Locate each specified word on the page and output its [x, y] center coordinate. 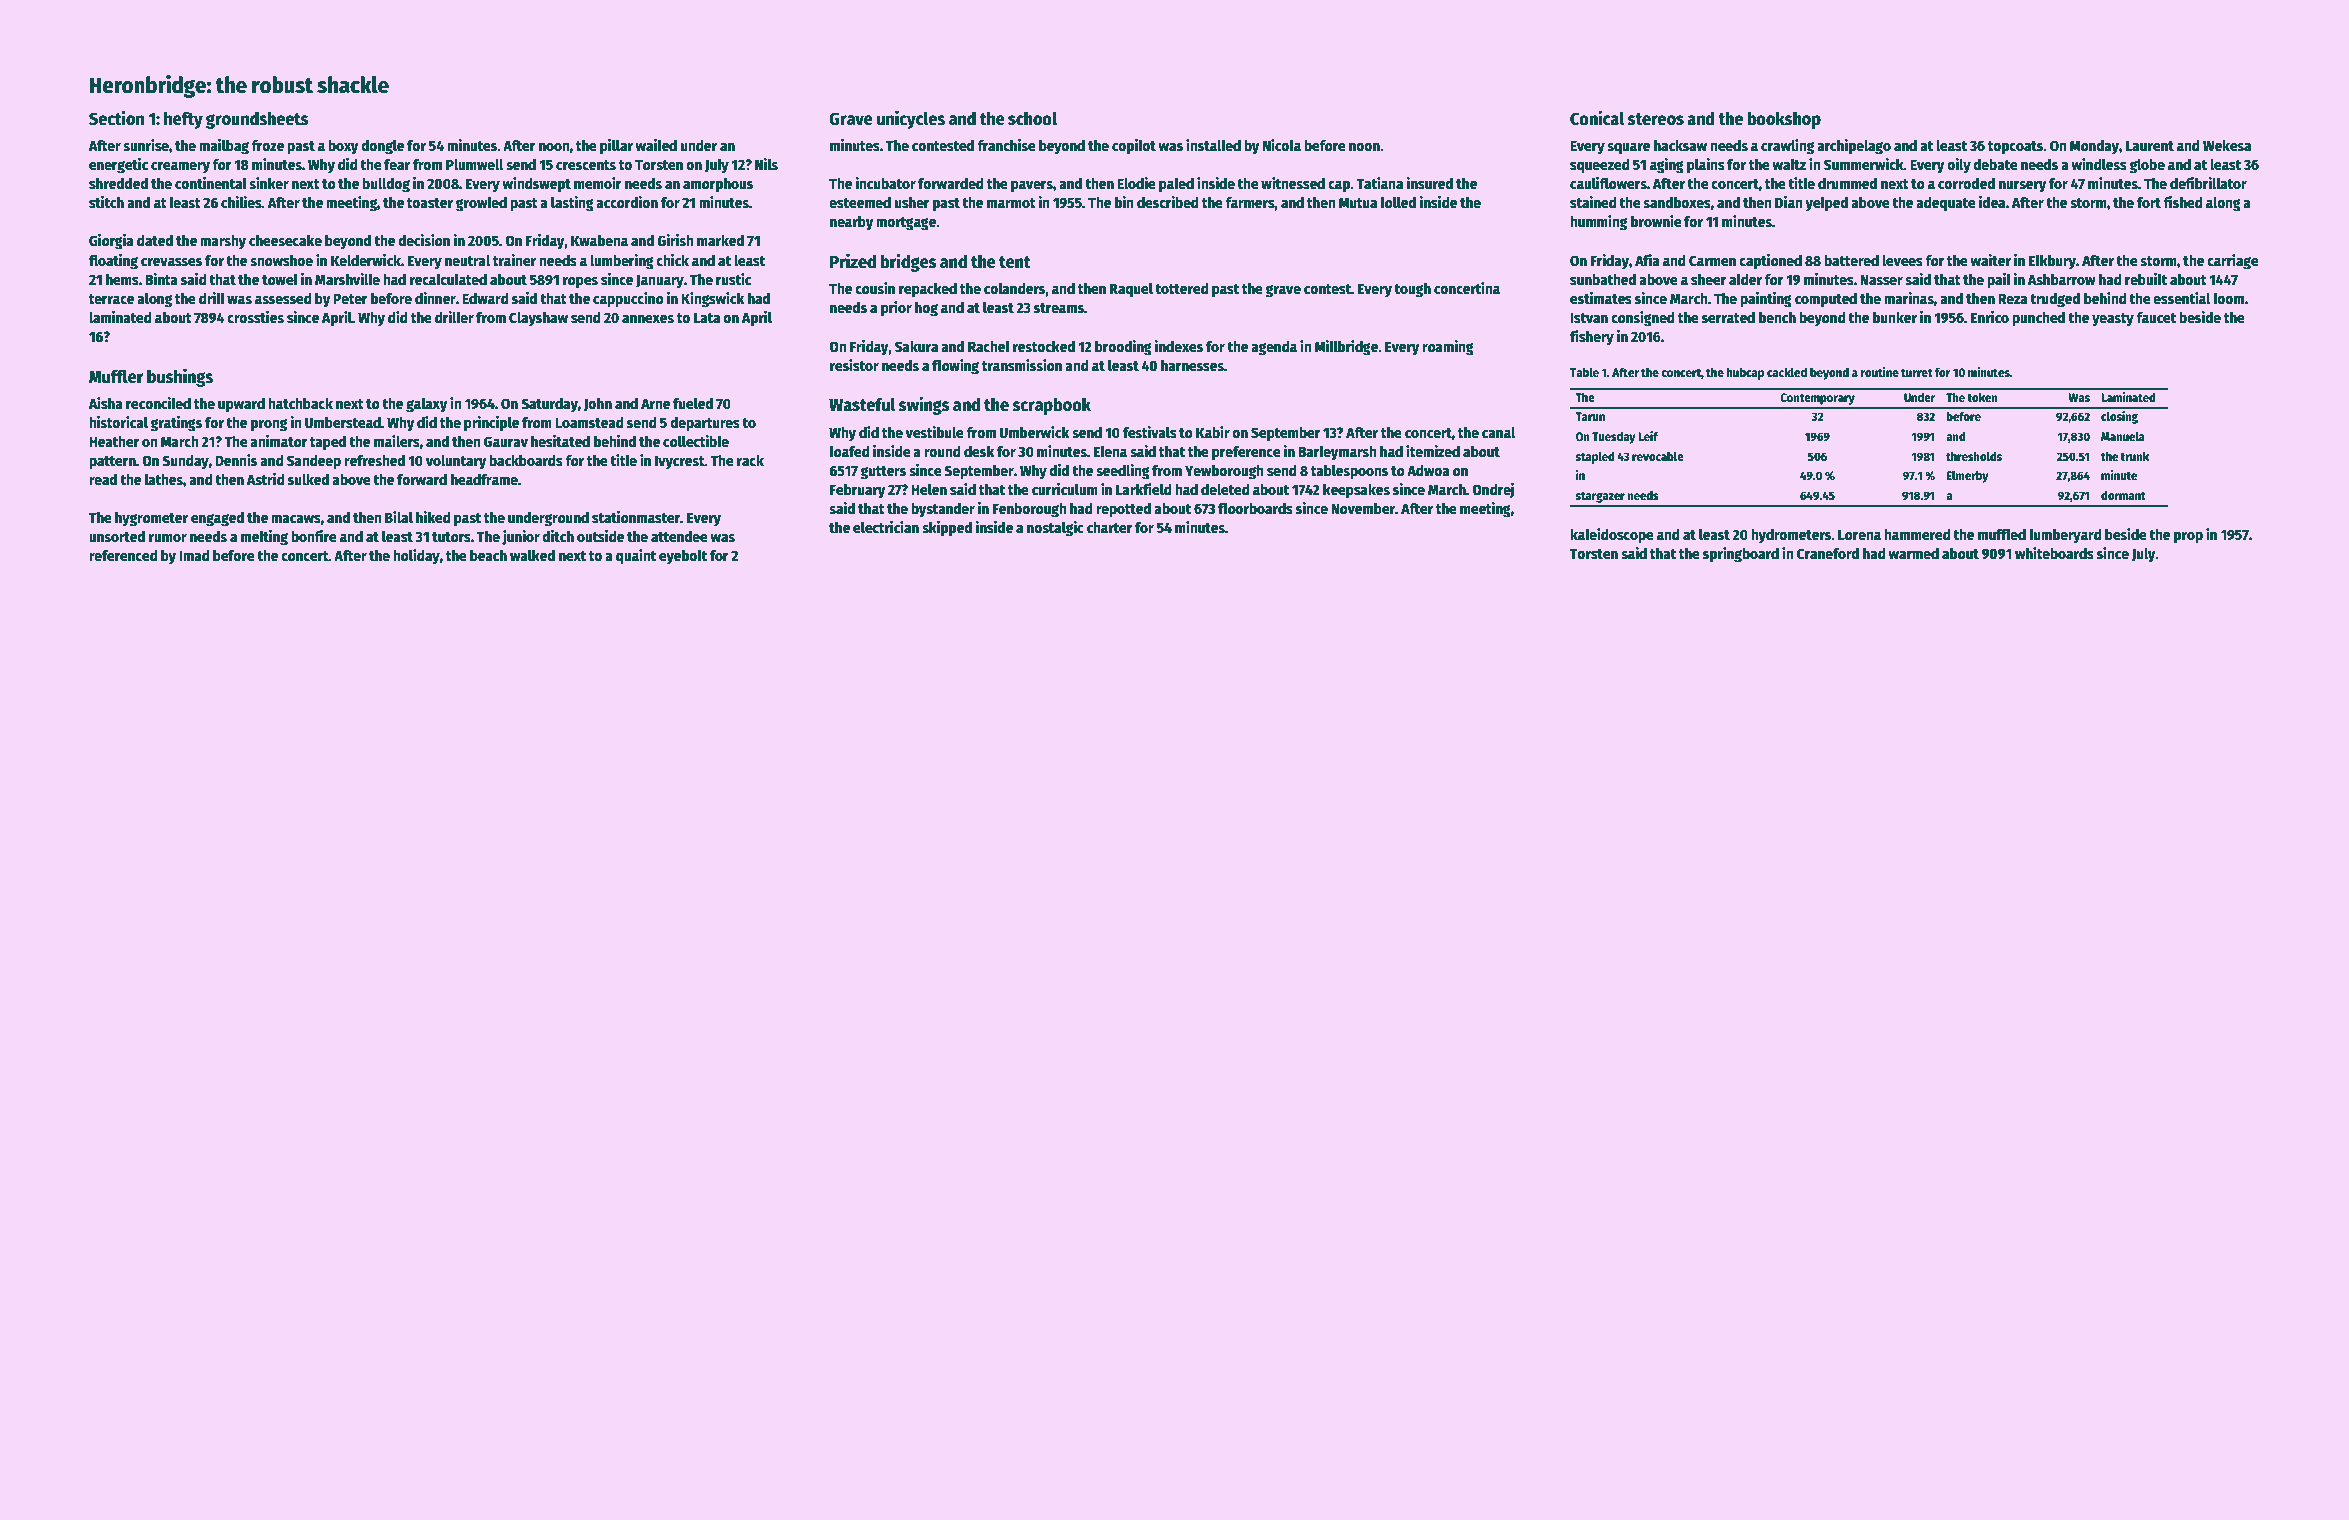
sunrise [146, 145]
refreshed [374, 460]
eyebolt [683, 556]
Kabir [1213, 432]
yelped [1826, 203]
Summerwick [1864, 164]
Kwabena [599, 240]
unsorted [117, 536]
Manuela [2123, 436]
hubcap [1746, 373]
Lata [707, 317]
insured [1429, 183]
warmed [1913, 553]
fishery [1592, 337]
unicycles [911, 119]
